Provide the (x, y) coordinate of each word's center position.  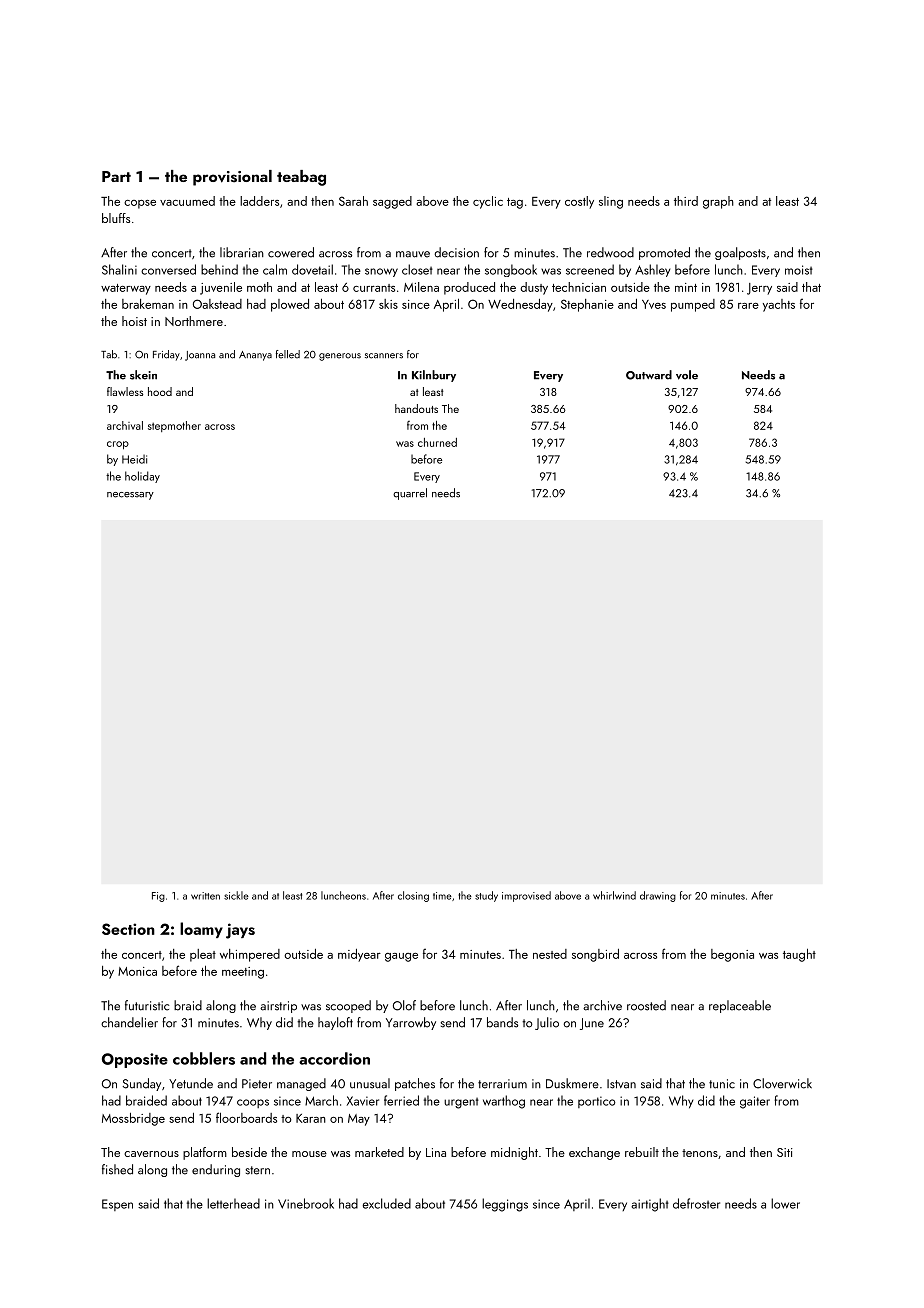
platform (205, 1153)
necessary (130, 496)
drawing (658, 896)
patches (415, 1084)
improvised (526, 896)
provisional (232, 178)
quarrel (410, 494)
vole (687, 375)
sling (611, 202)
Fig (158, 897)
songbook (511, 270)
